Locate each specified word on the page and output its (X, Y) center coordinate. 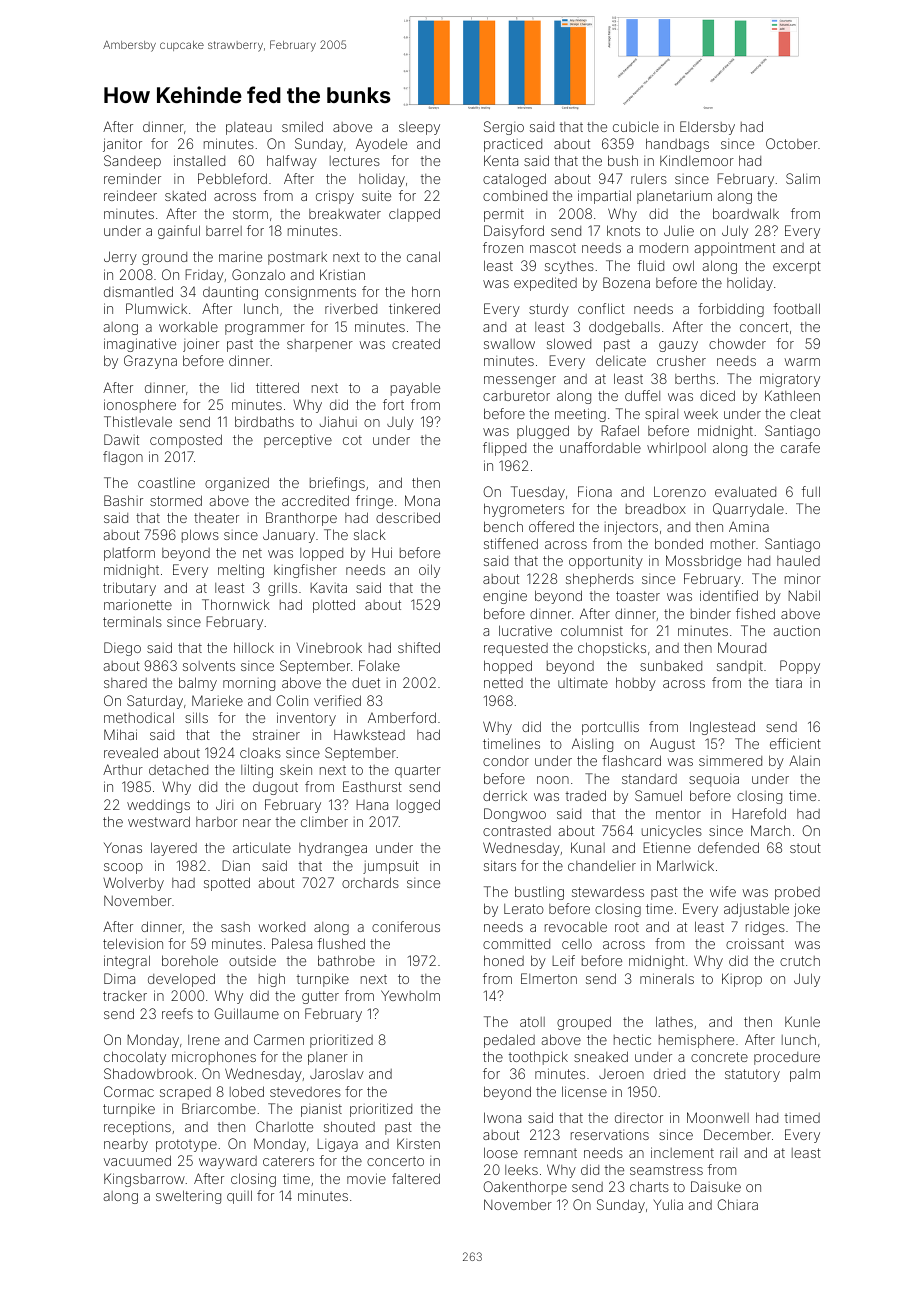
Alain (804, 760)
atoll (532, 1022)
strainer (276, 735)
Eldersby (707, 128)
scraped (185, 1093)
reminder (132, 179)
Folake (379, 665)
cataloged (514, 180)
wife (723, 891)
